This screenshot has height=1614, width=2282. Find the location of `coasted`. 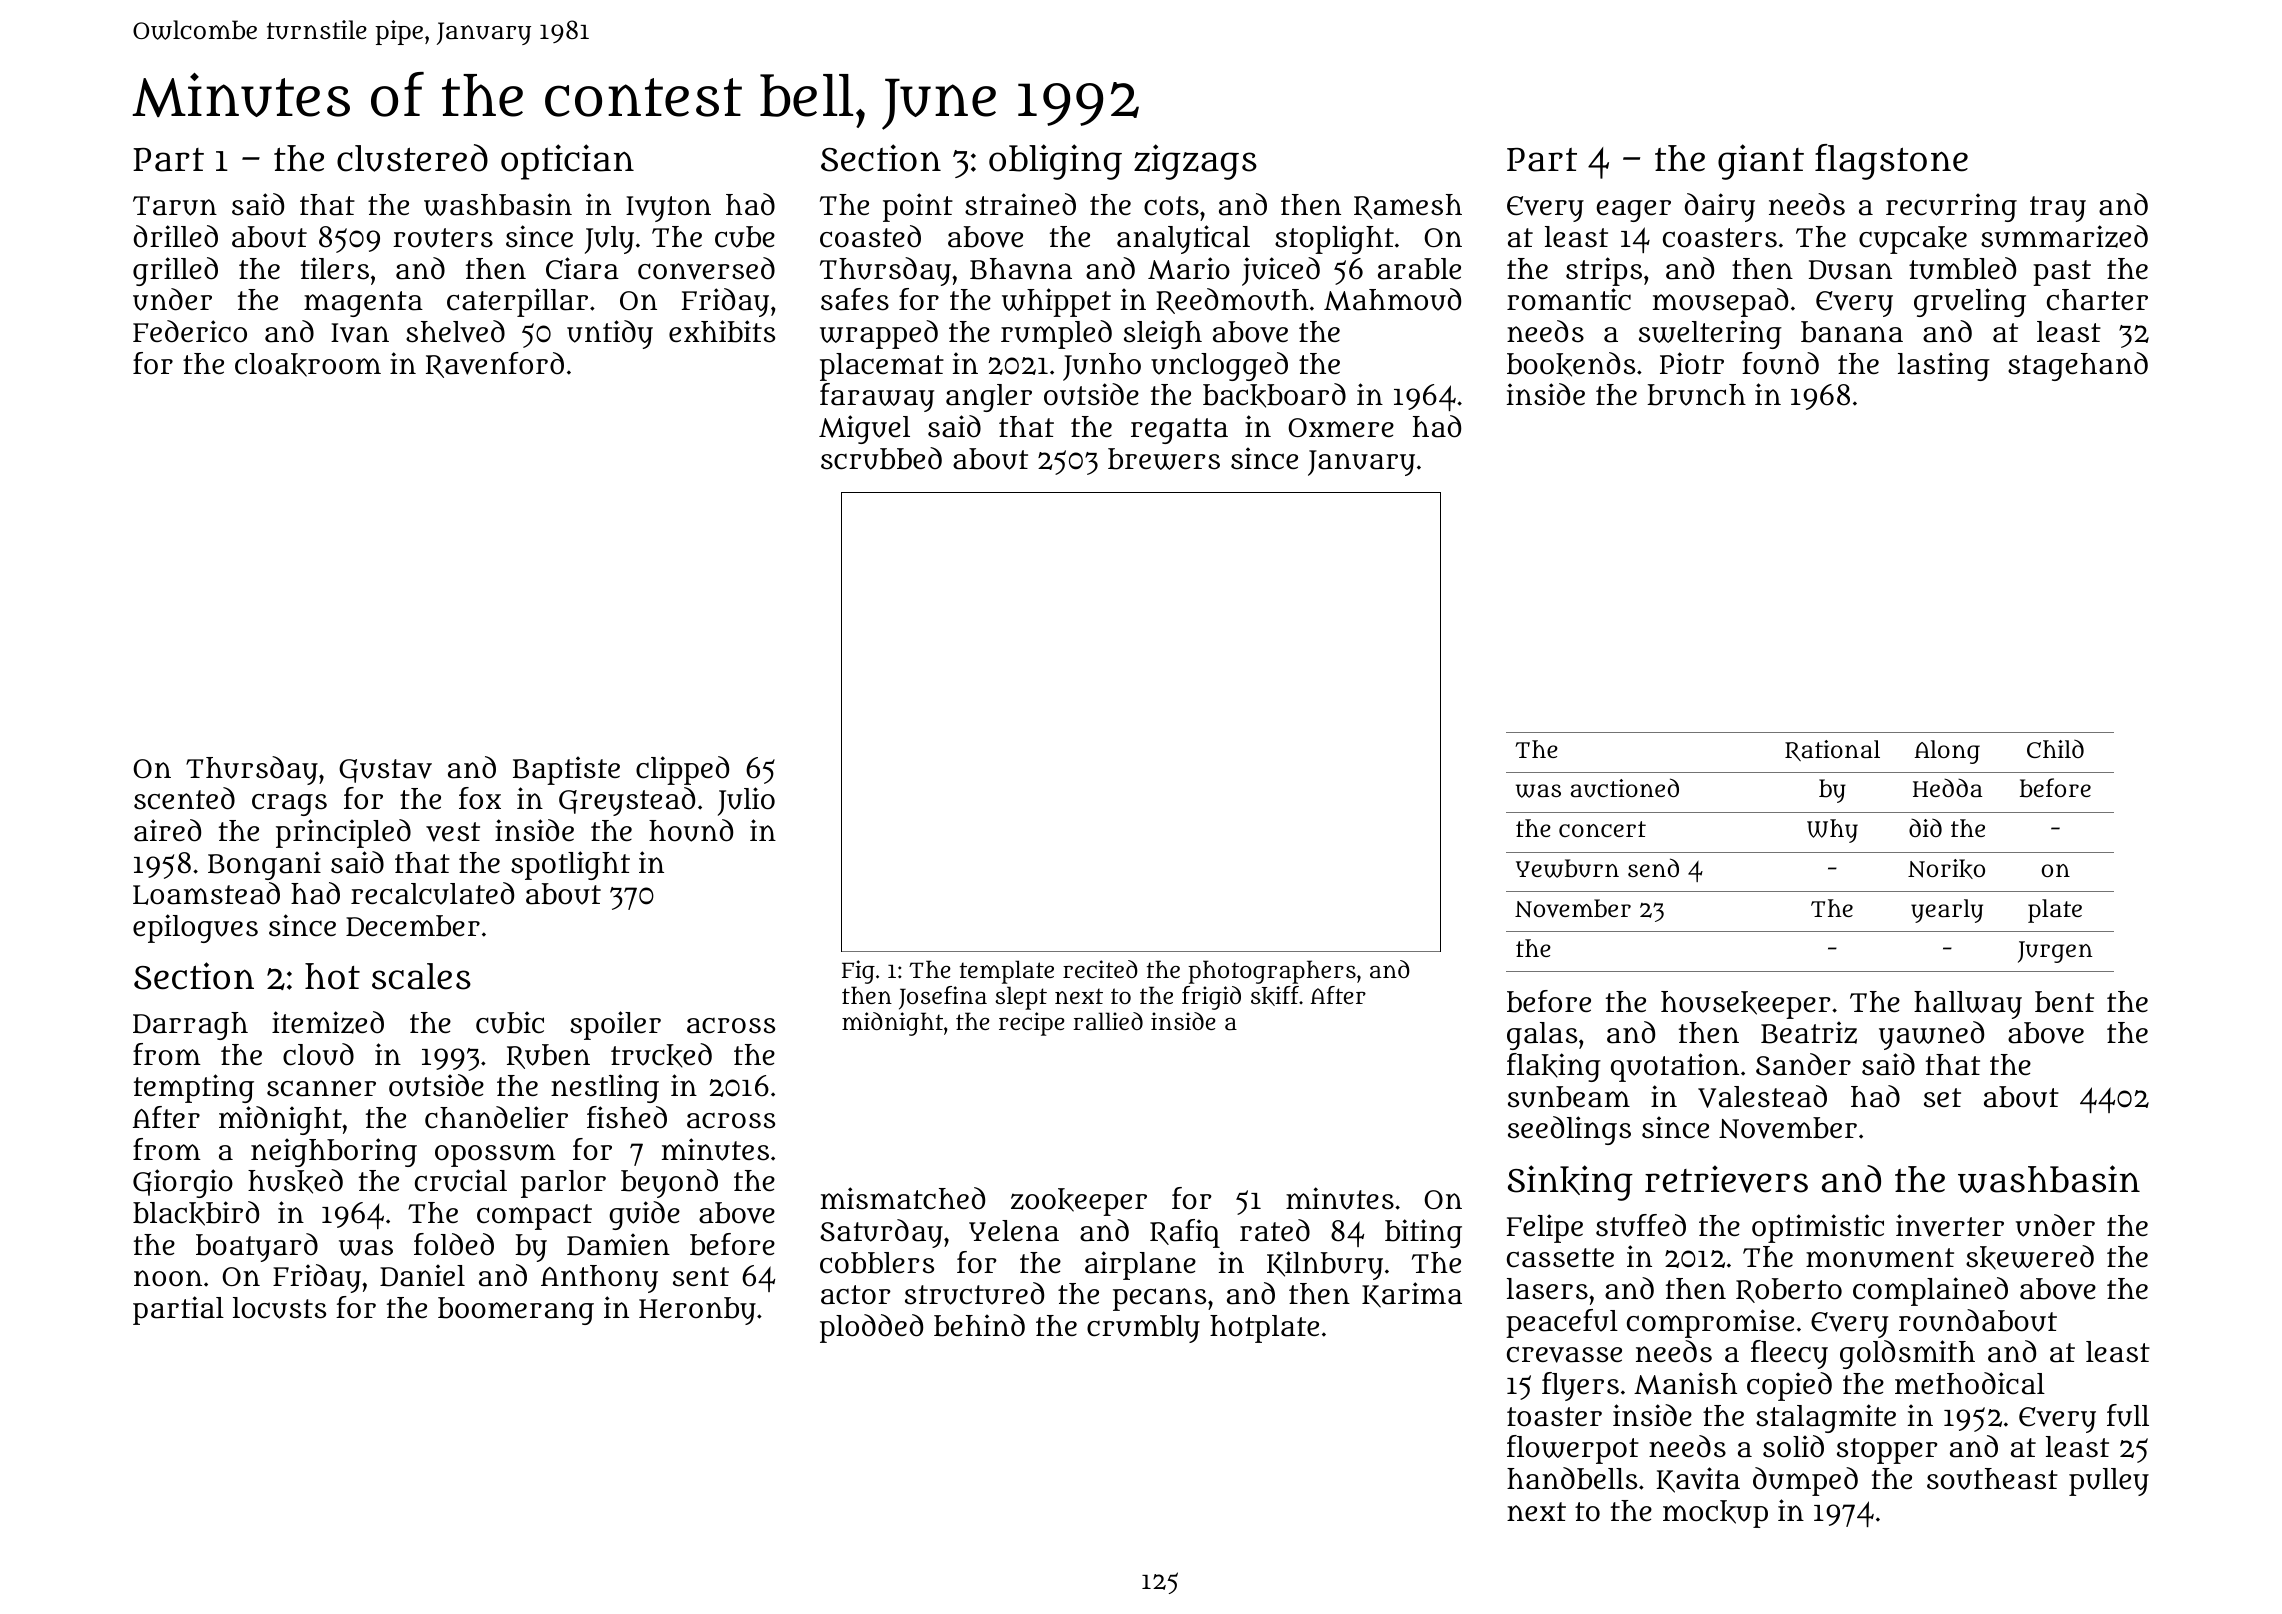

coasted is located at coordinates (870, 236).
